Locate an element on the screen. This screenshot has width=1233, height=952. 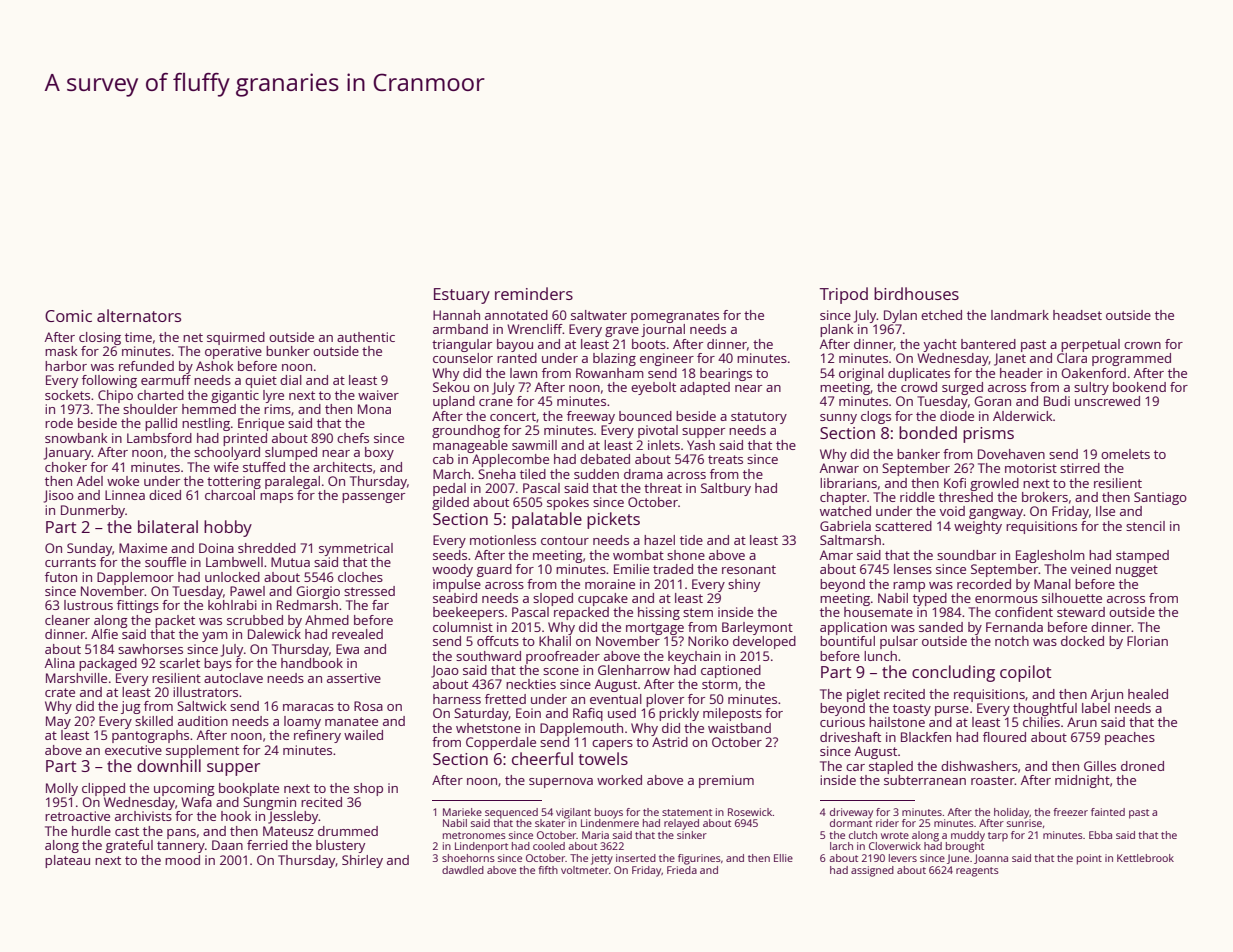
watched is located at coordinates (845, 511).
